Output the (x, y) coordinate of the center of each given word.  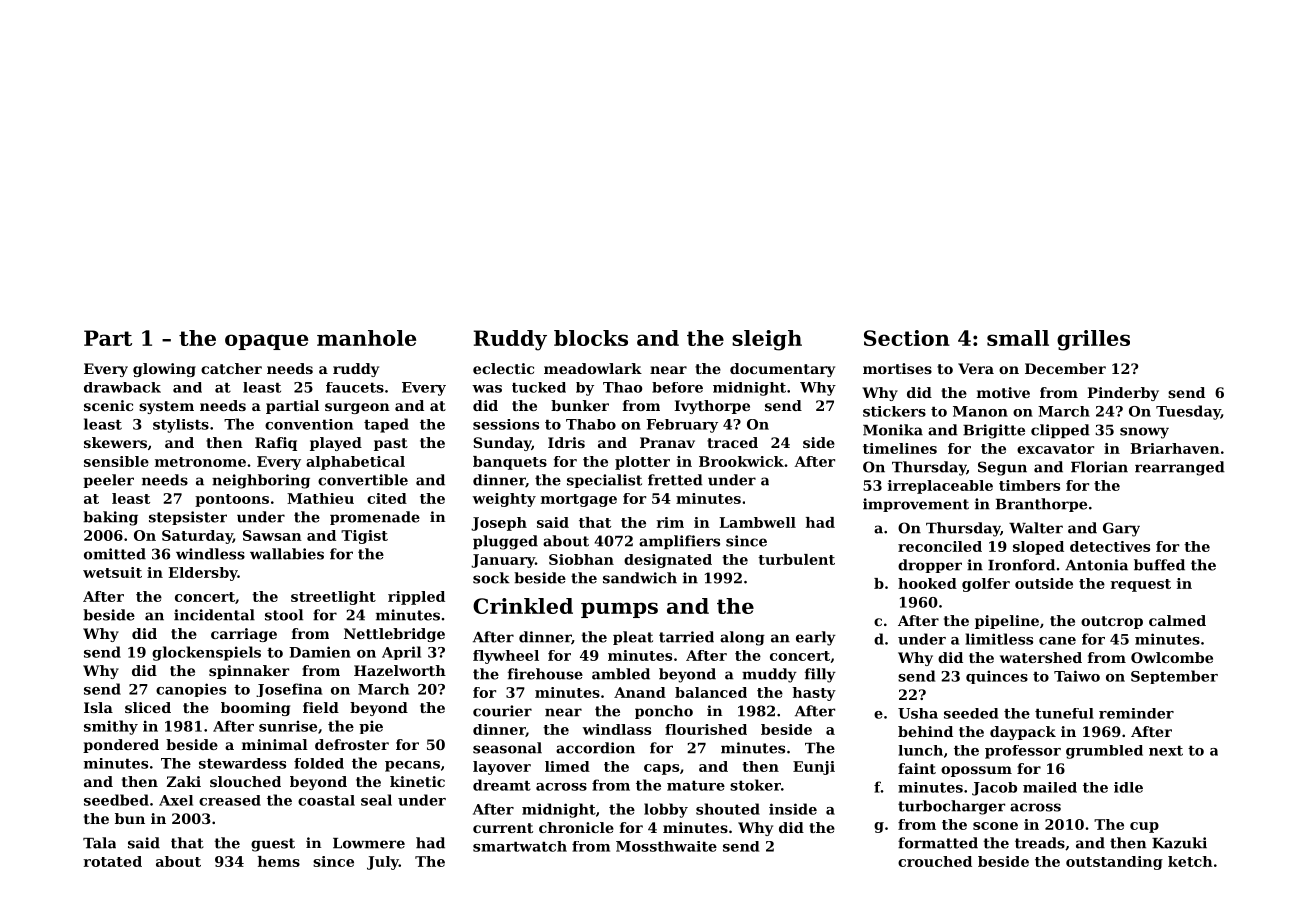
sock (491, 578)
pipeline (1007, 622)
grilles (1093, 340)
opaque (266, 342)
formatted (938, 843)
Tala (99, 843)
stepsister (188, 518)
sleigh (767, 340)
